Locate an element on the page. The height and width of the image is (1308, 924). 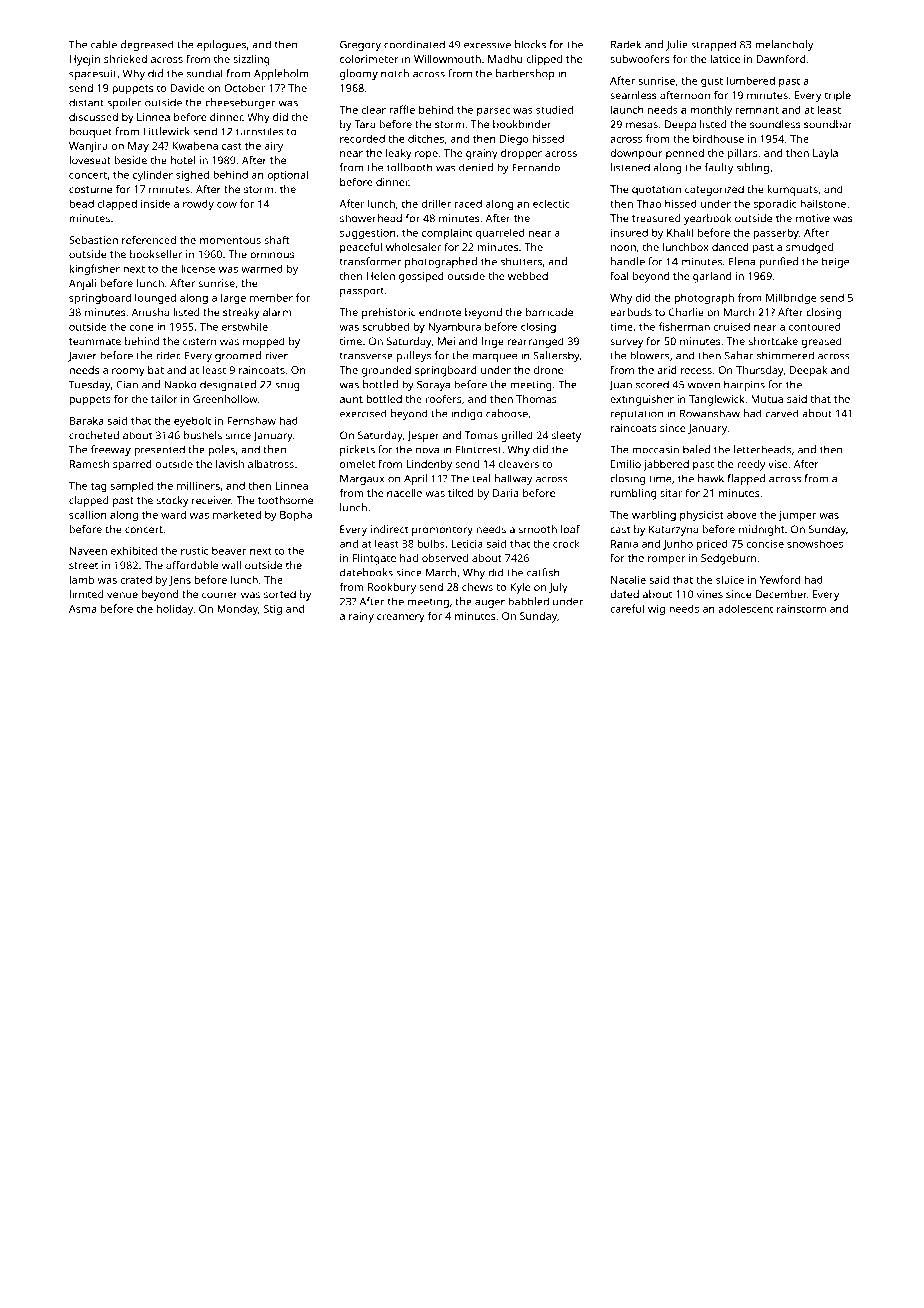
excessive is located at coordinates (487, 44).
